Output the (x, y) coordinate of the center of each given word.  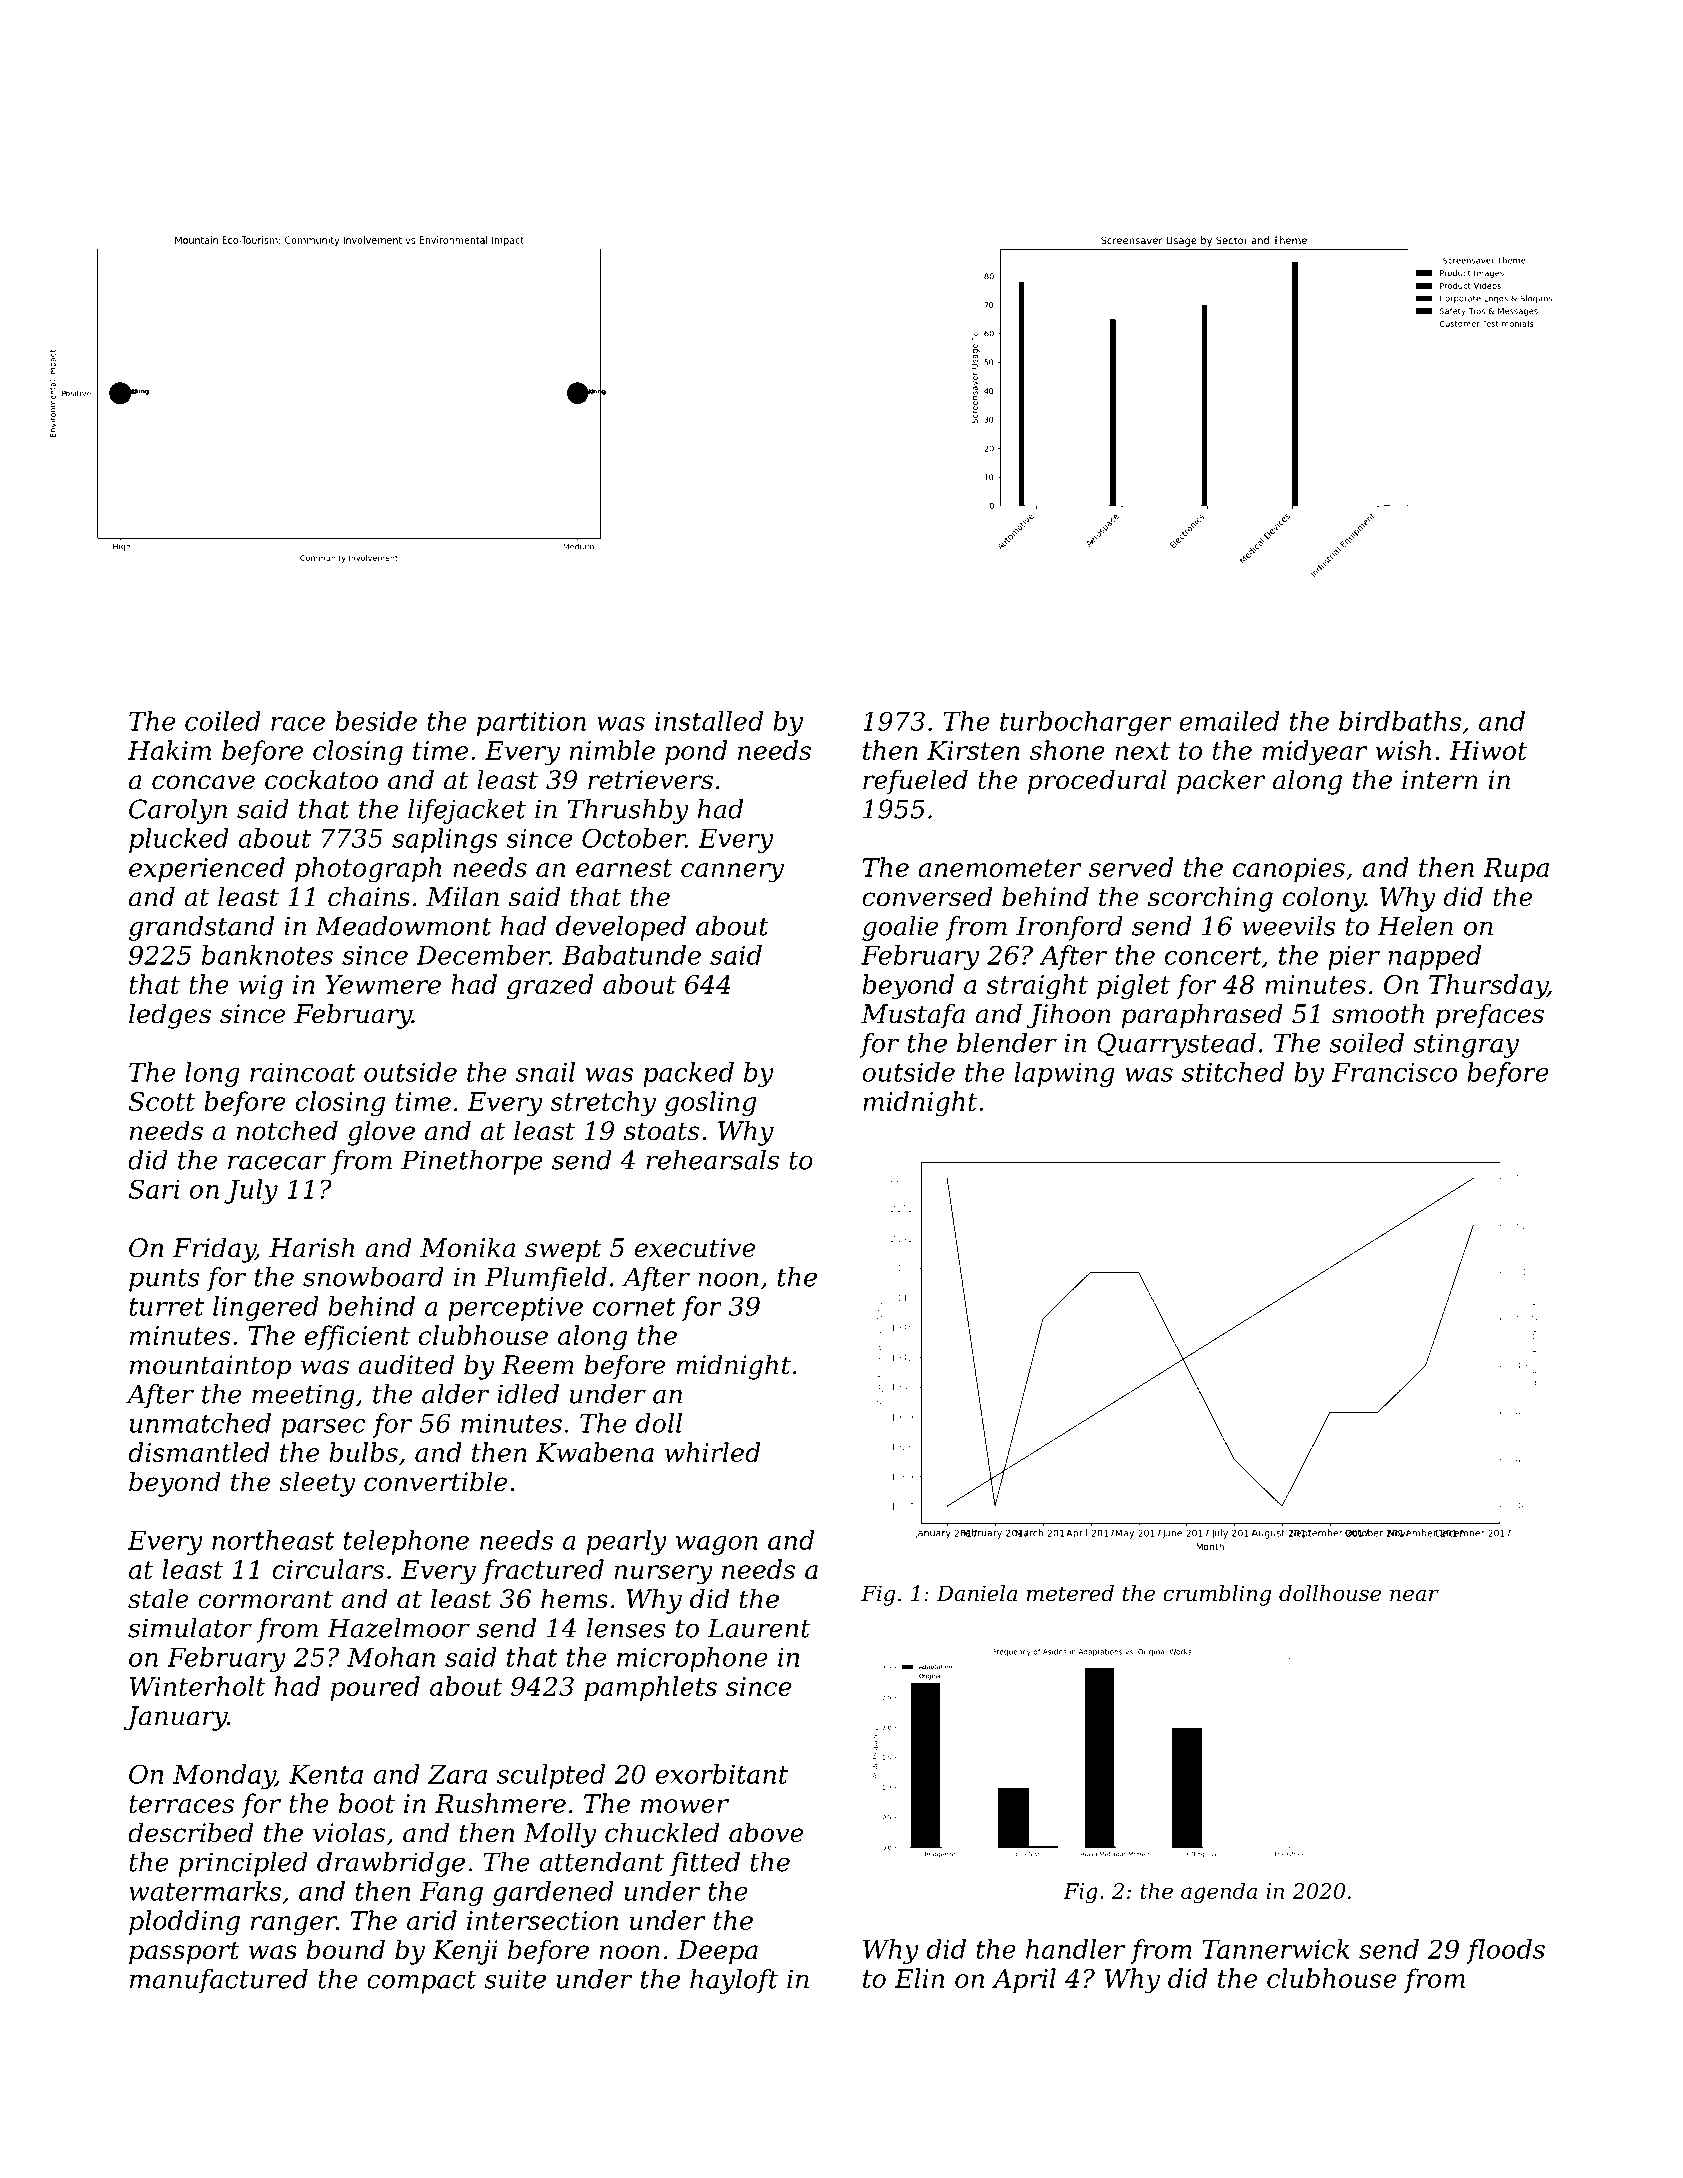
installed (709, 721)
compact (421, 1982)
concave (203, 782)
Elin (919, 1978)
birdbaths (1400, 721)
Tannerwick (1276, 1949)
